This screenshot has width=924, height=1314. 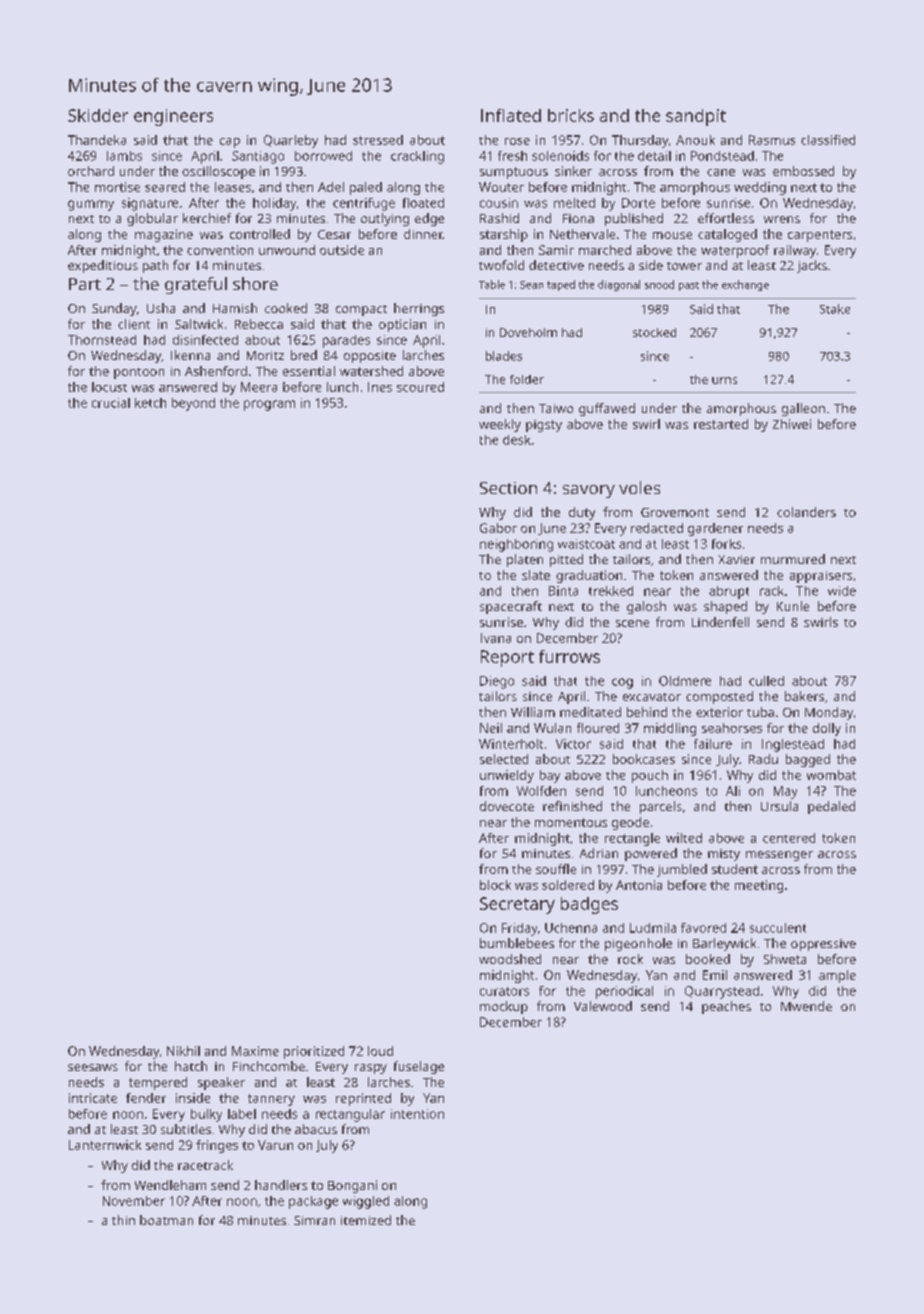 I want to click on compact, so click(x=361, y=310).
